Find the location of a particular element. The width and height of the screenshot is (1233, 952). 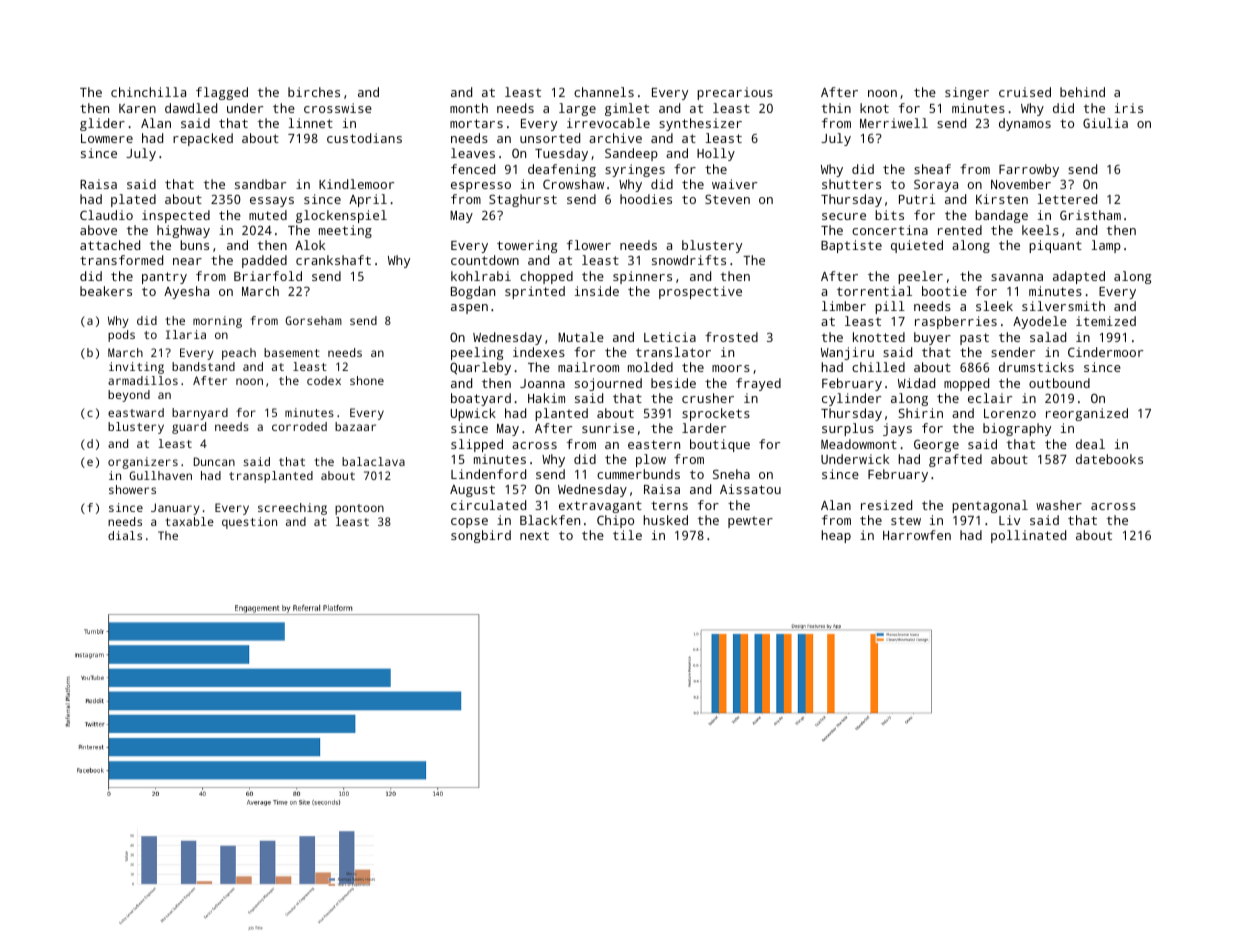

frayed is located at coordinates (758, 384).
